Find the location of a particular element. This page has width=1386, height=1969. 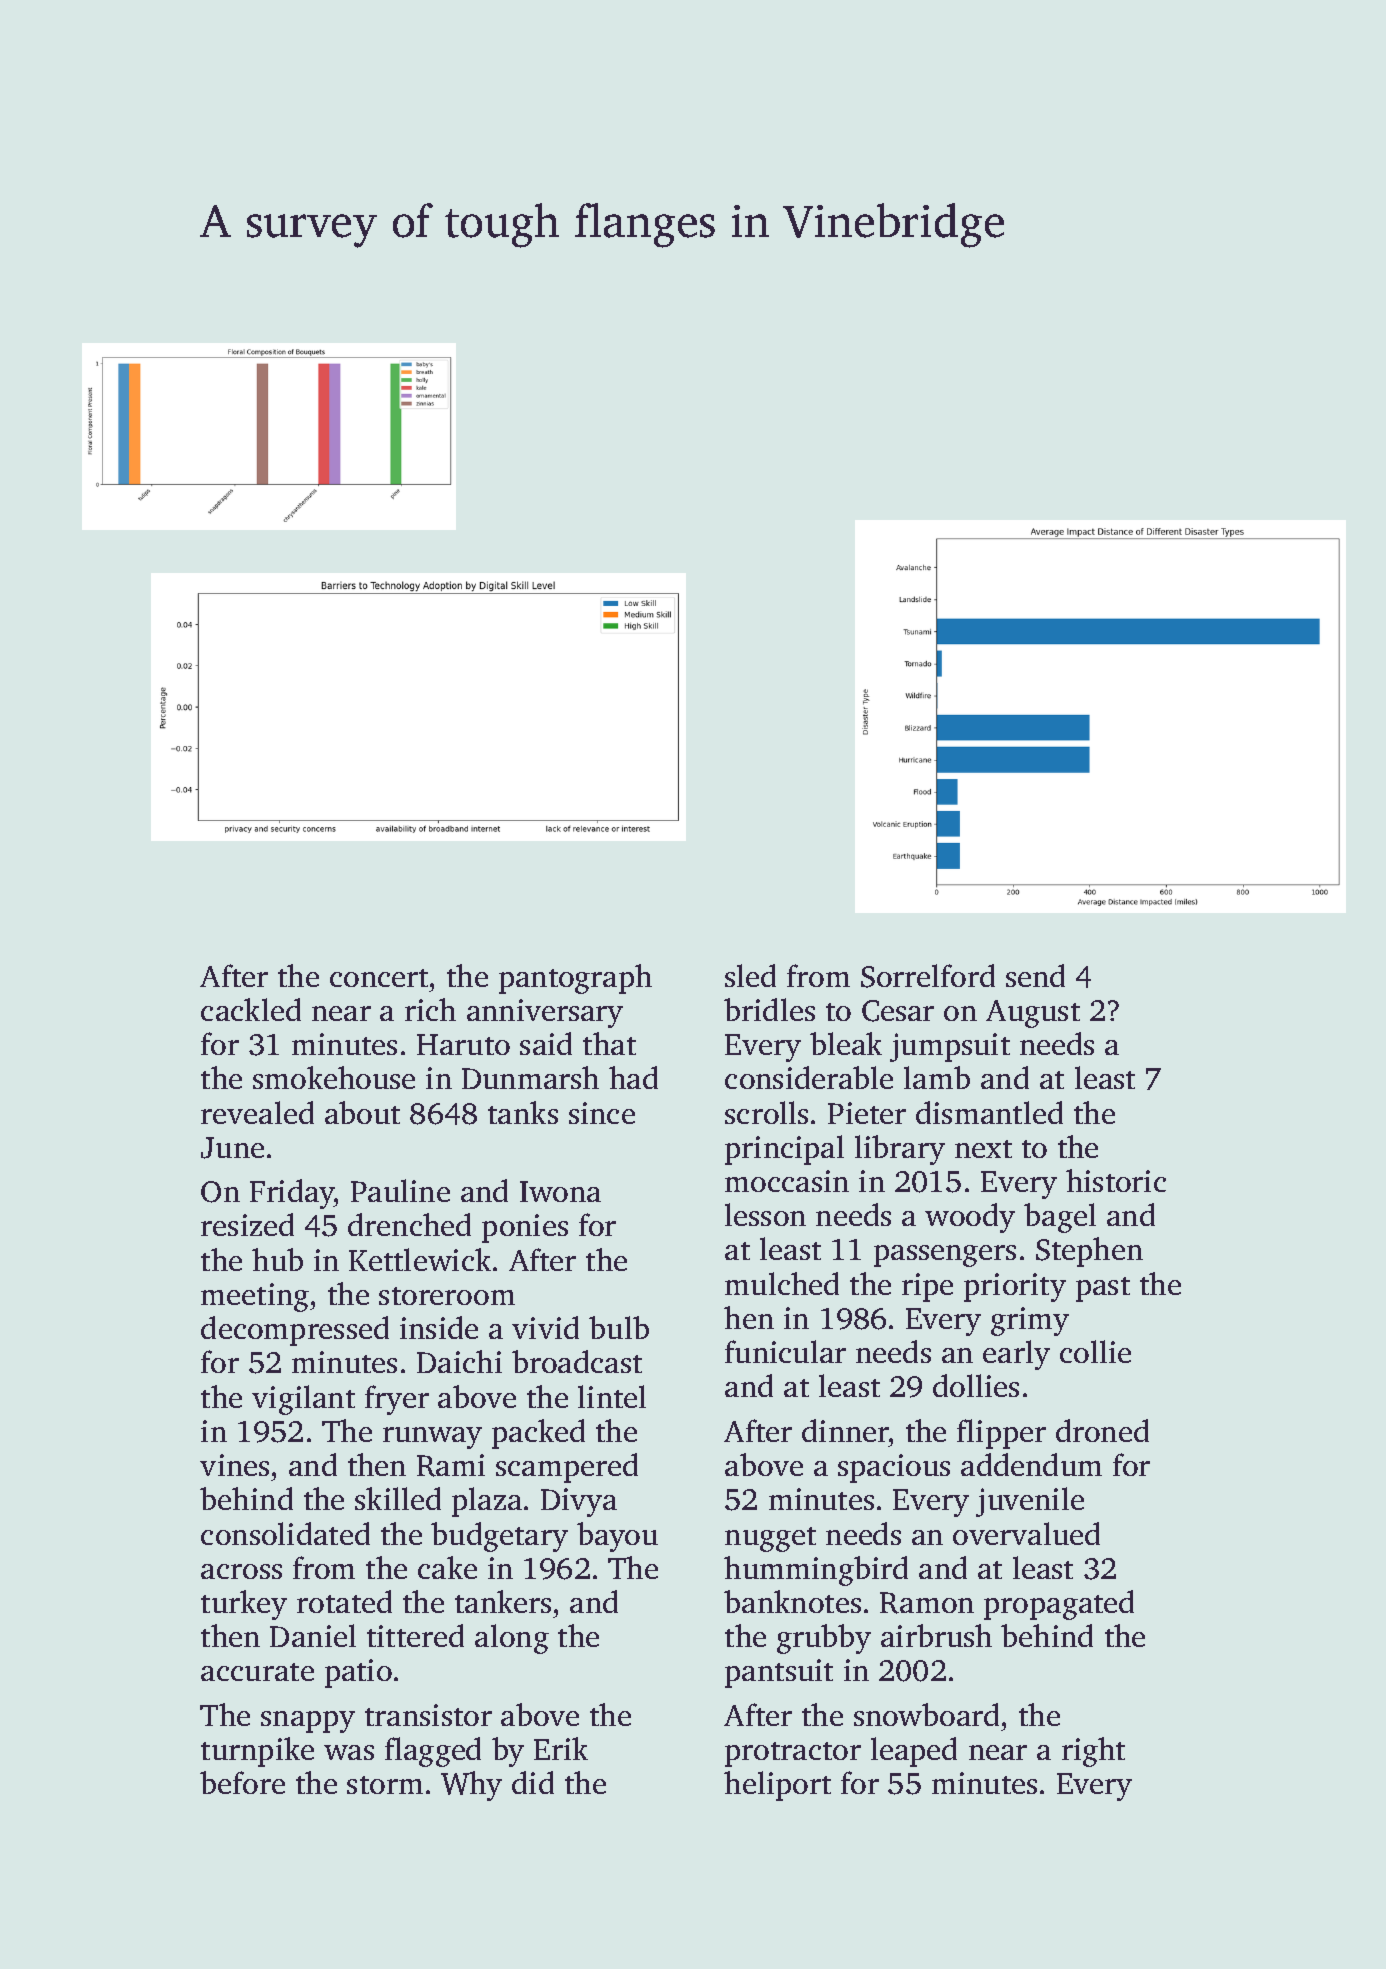

fryer is located at coordinates (397, 1400).
